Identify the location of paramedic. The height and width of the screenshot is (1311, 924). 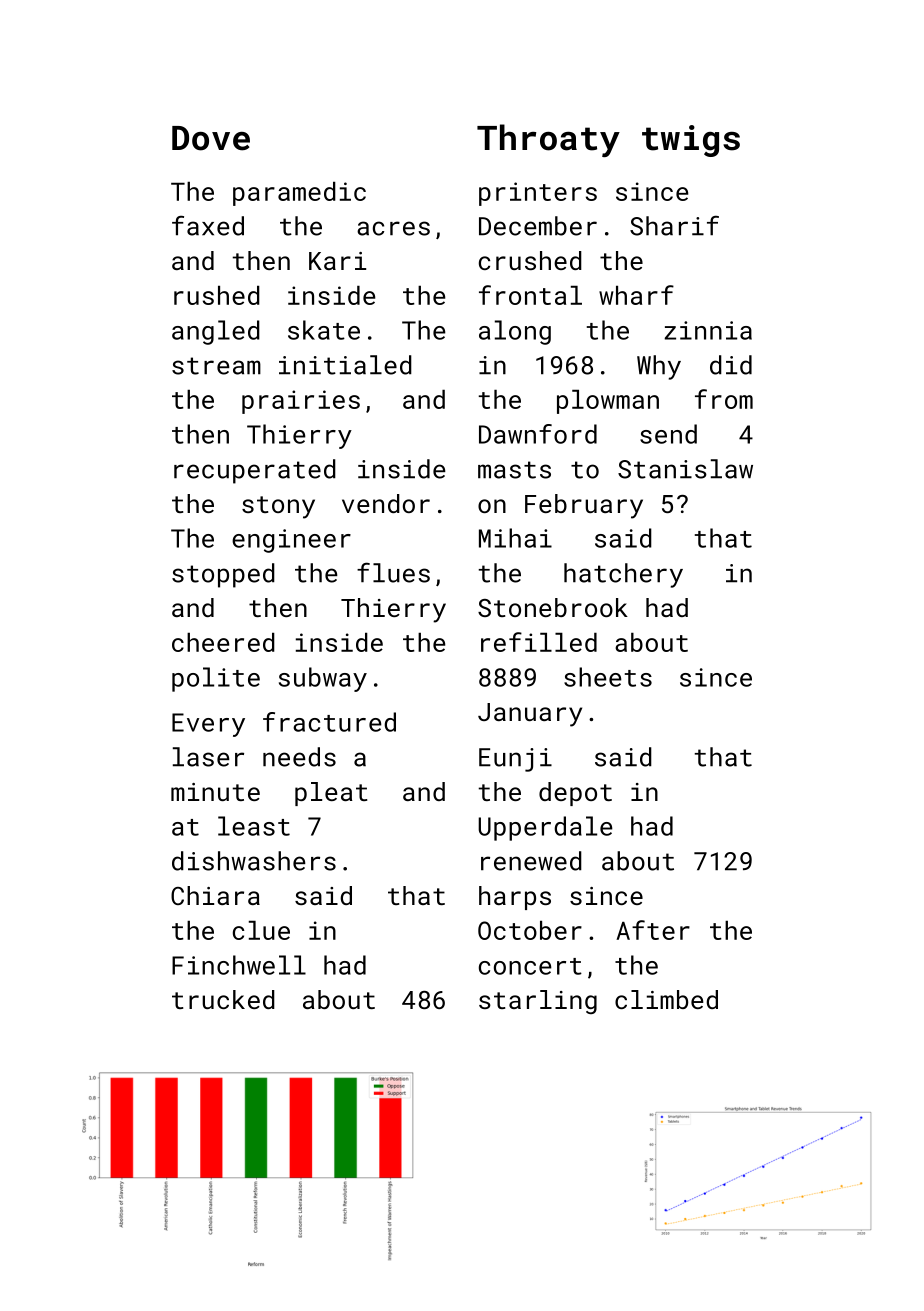
(299, 194).
